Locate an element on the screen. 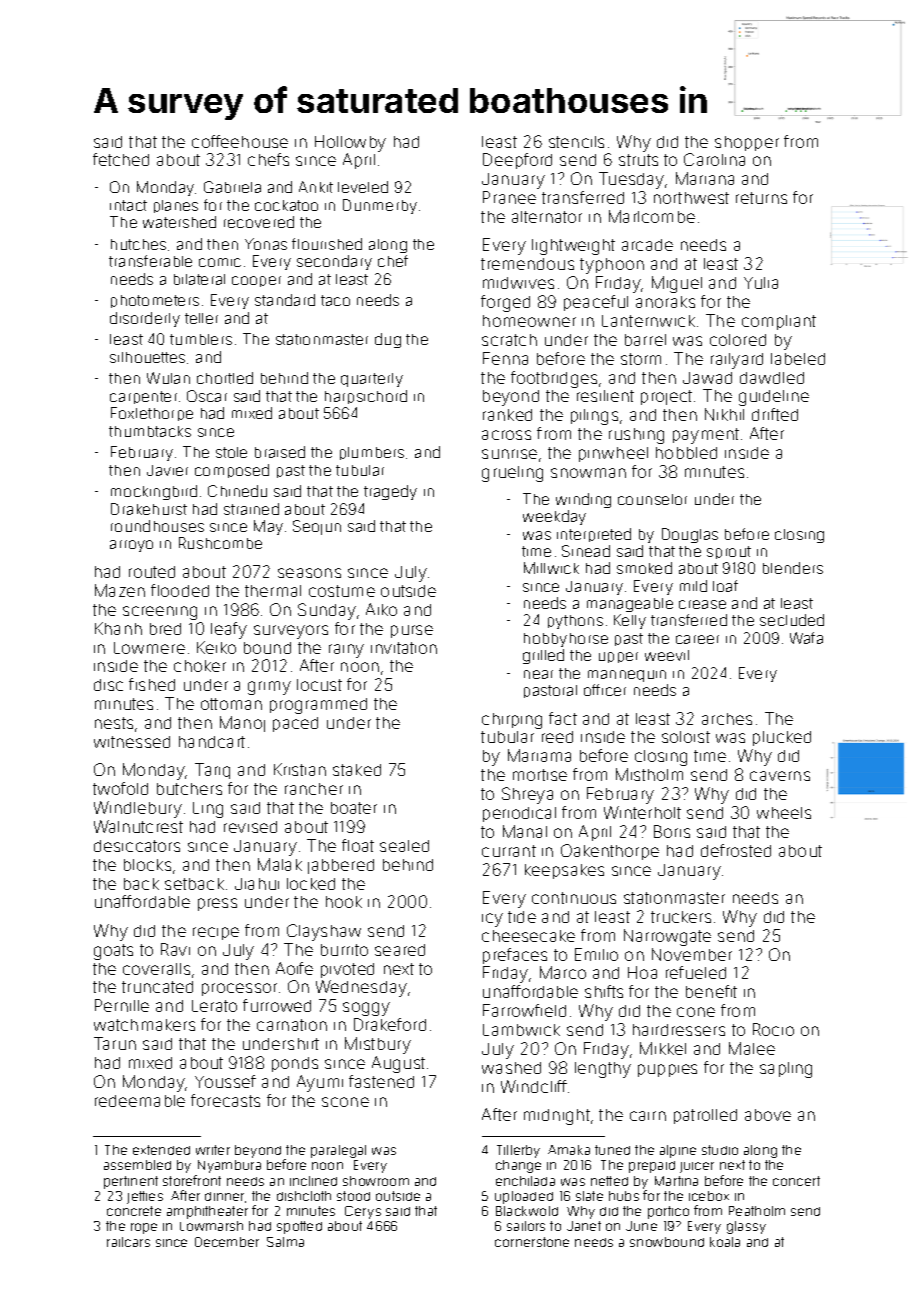 Image resolution: width=924 pixels, height=1308 pixels. redeemable is located at coordinates (140, 1101).
